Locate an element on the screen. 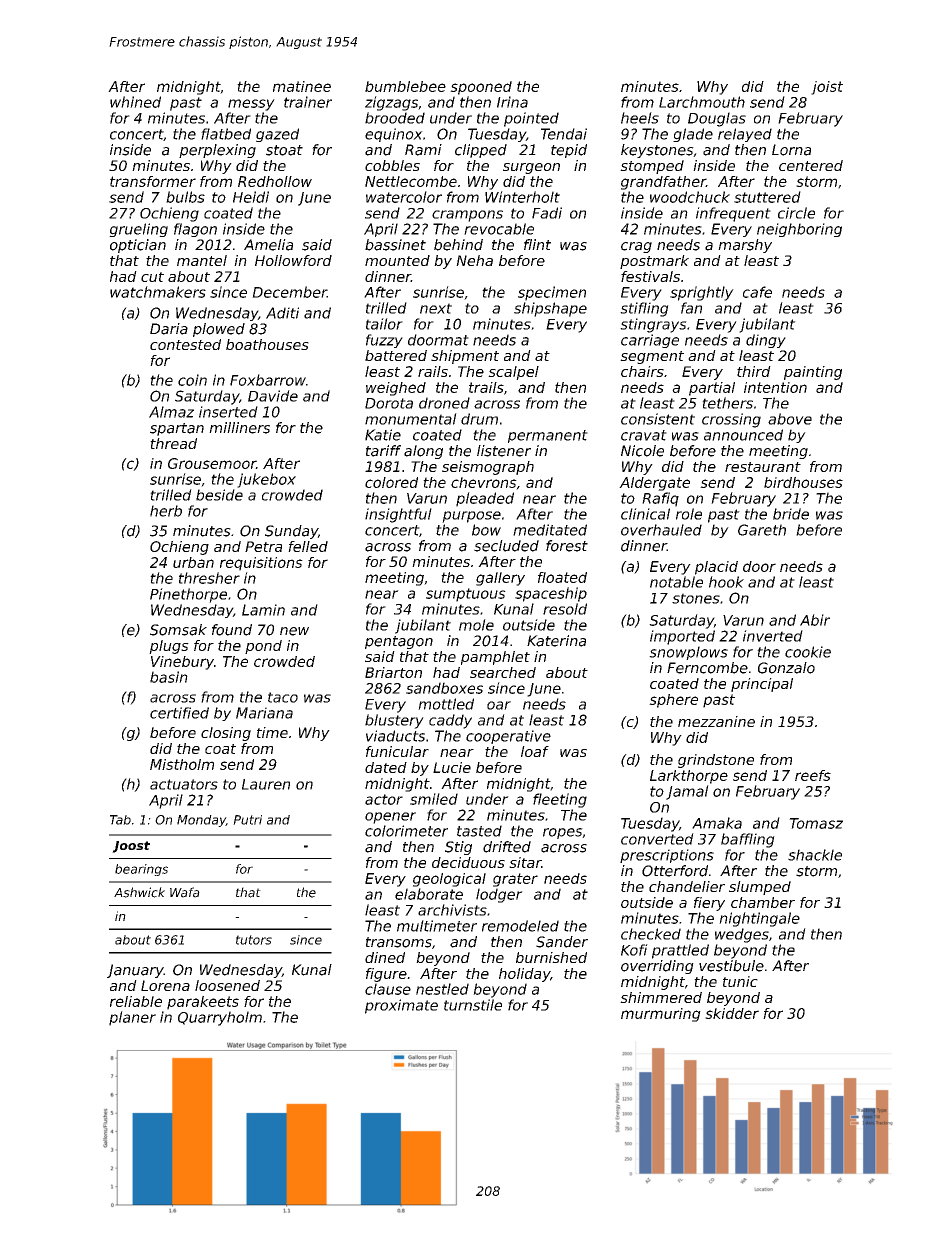 The image size is (952, 1233). hook is located at coordinates (726, 582).
